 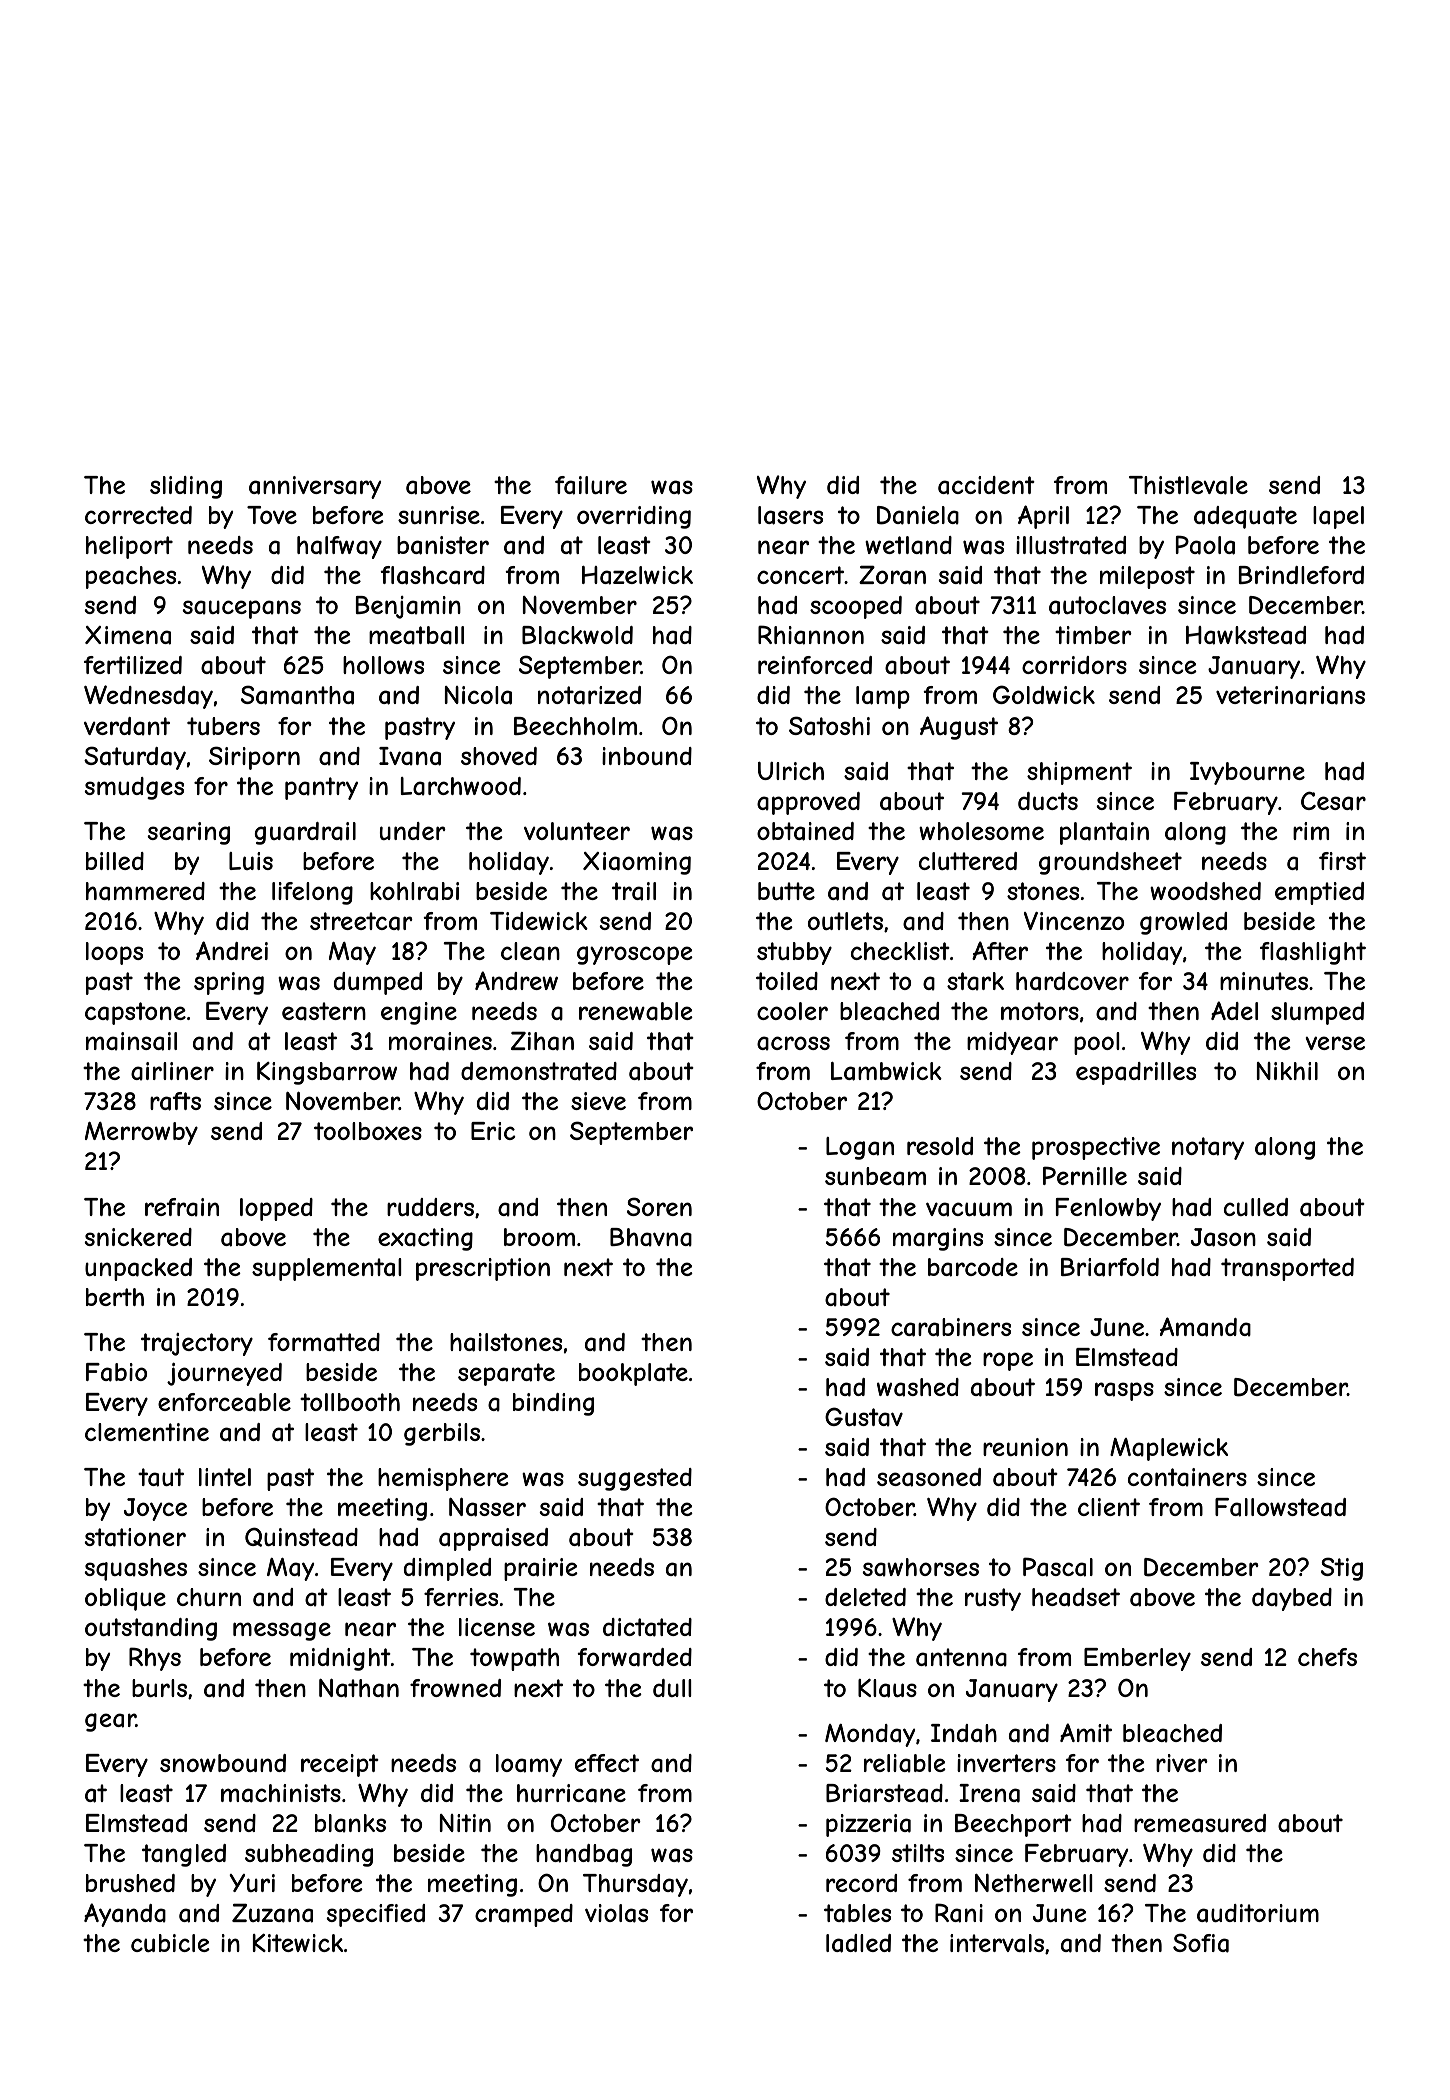 What do you see at coordinates (224, 1374) in the screenshot?
I see `journeyed` at bounding box center [224, 1374].
